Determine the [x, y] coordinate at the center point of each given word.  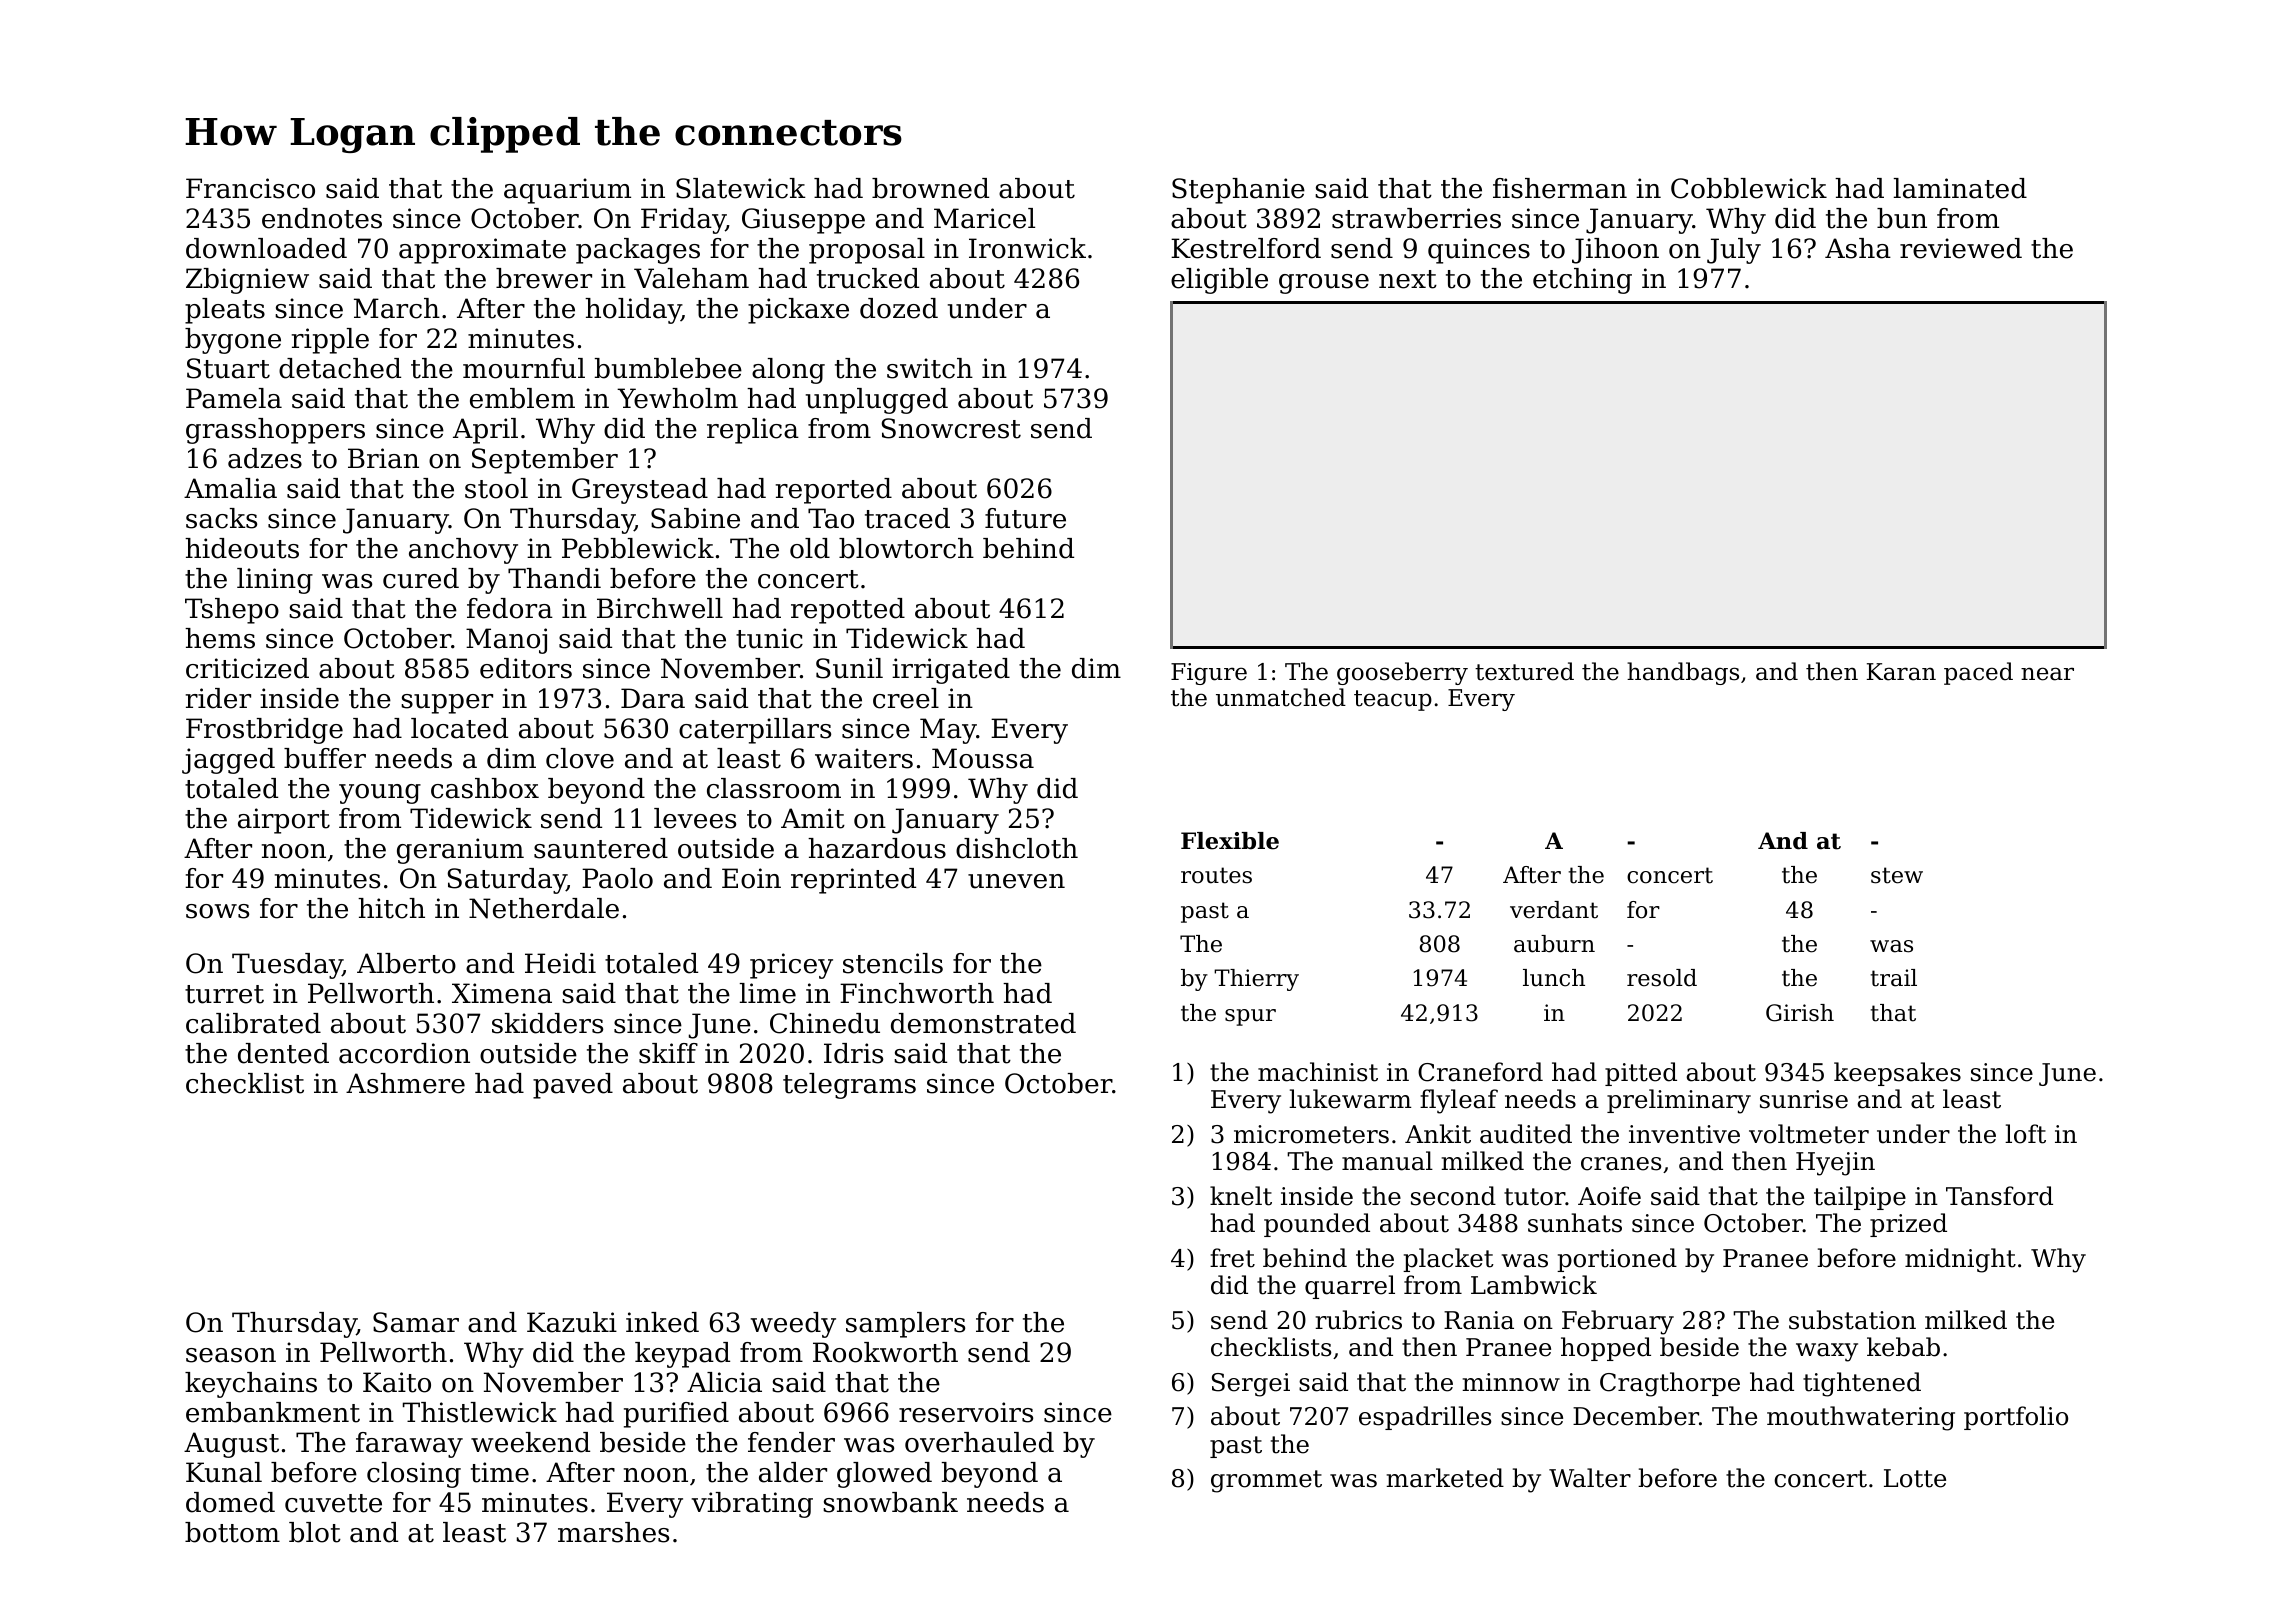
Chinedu [825, 1023]
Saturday [507, 881]
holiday [633, 311]
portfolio [2016, 1418]
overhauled [979, 1442]
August [231, 1445]
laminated [1960, 188]
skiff [668, 1053]
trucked [868, 278]
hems [220, 638]
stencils [893, 963]
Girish [1800, 1013]
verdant [1554, 910]
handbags [1683, 673]
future [1025, 518]
